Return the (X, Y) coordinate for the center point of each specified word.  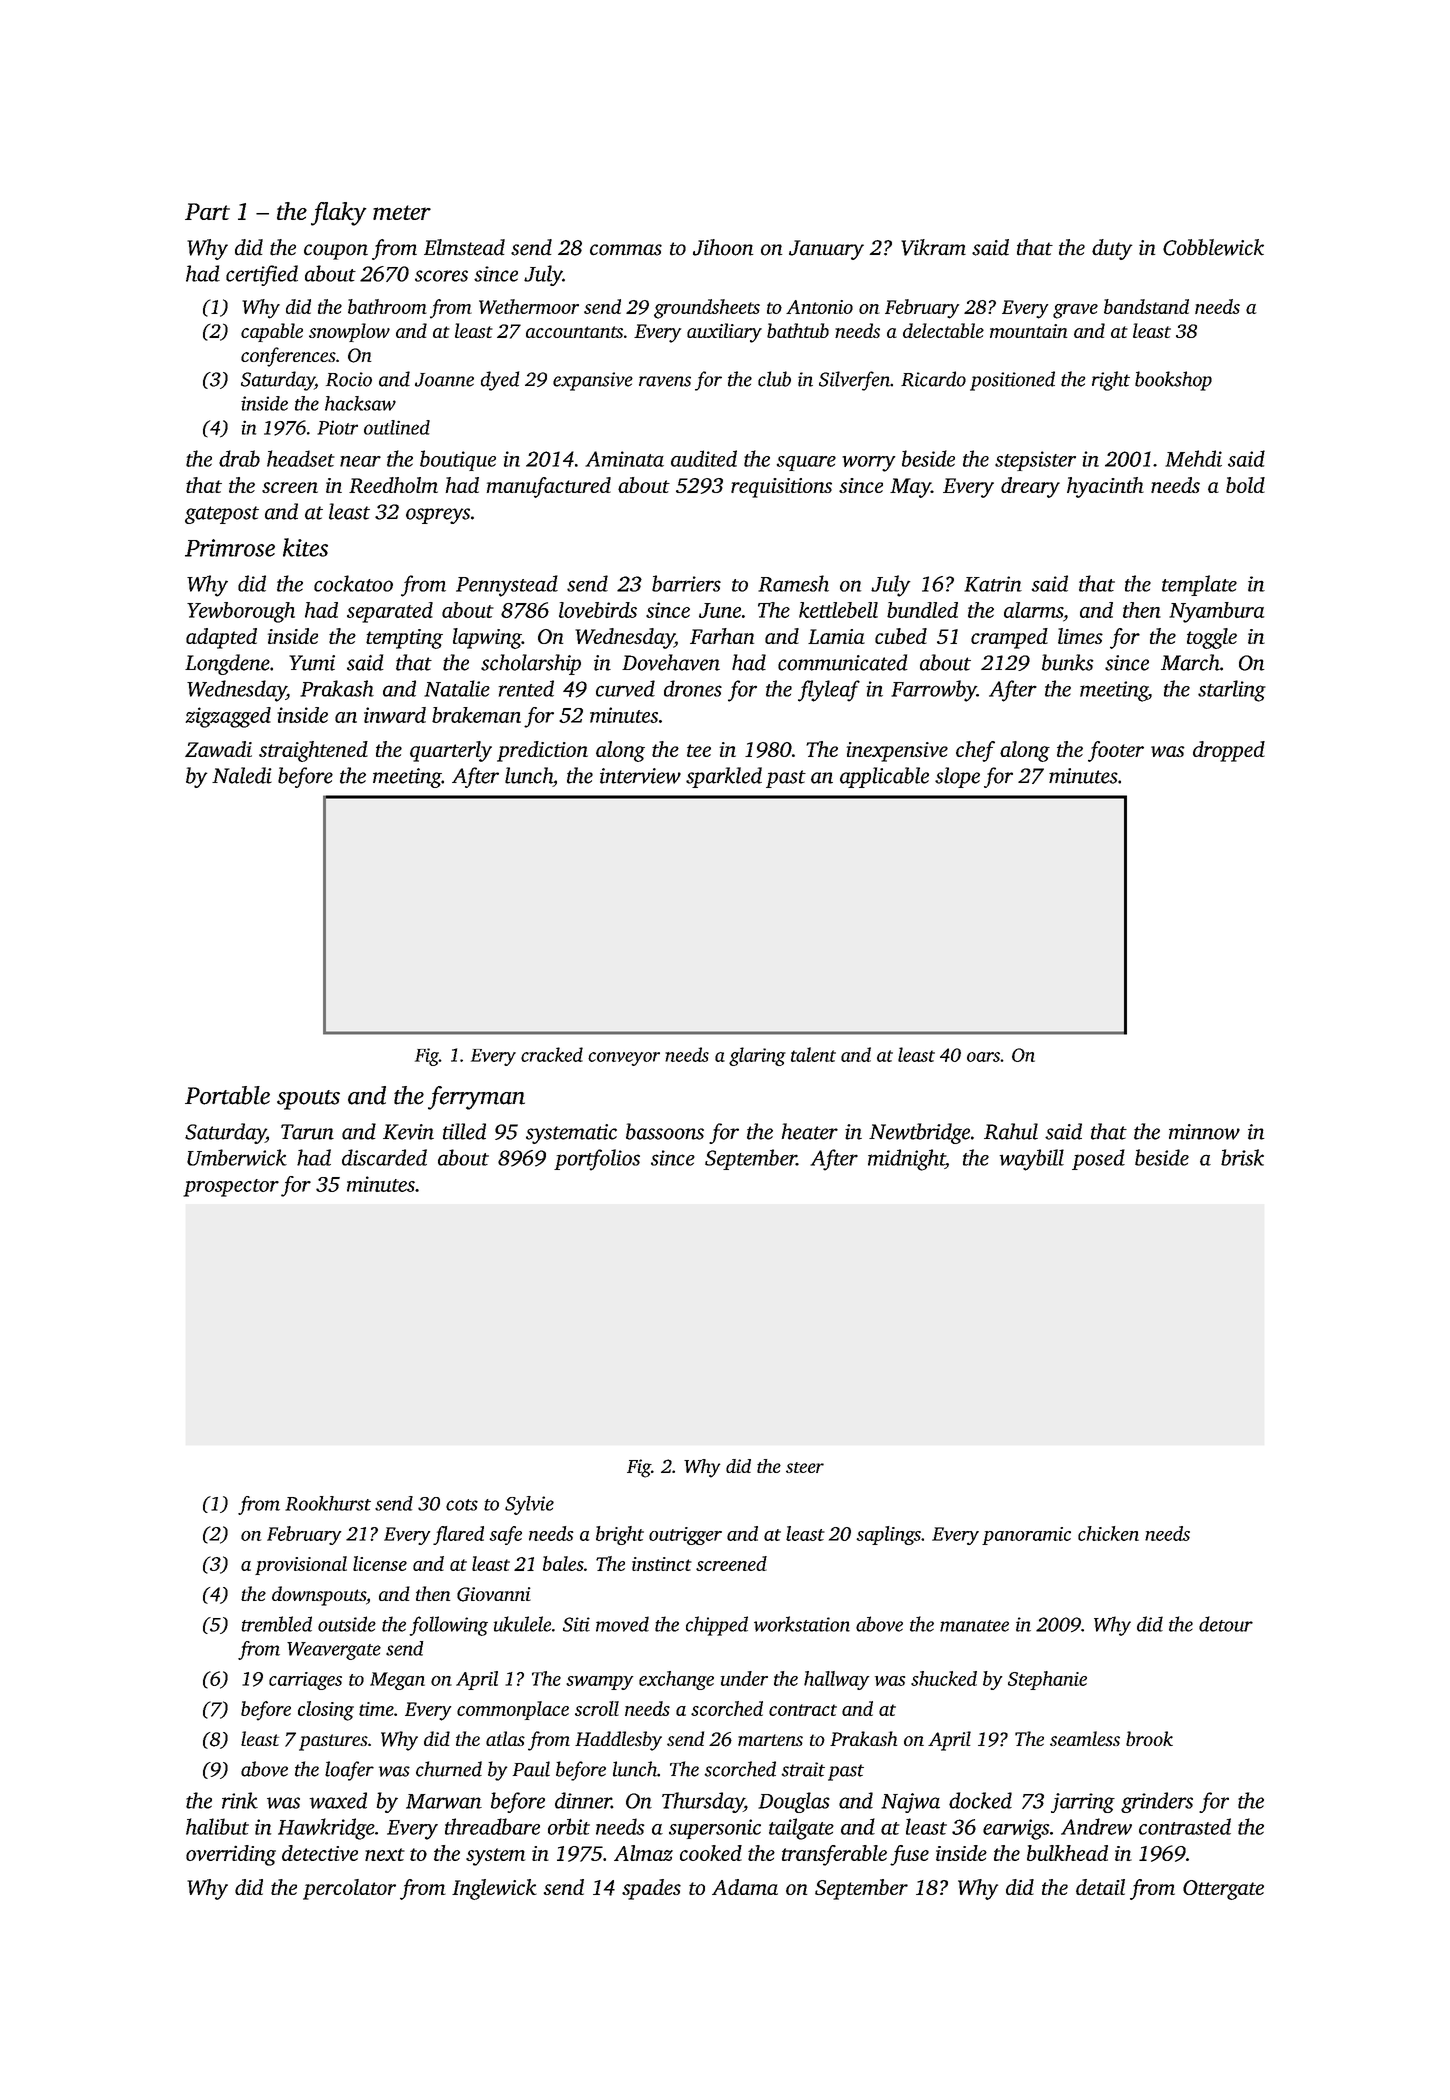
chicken (1108, 1533)
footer (1116, 751)
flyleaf (829, 691)
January (826, 250)
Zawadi (218, 749)
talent (813, 1054)
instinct (662, 1564)
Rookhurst (328, 1503)
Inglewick (494, 1889)
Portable (227, 1095)
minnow (1204, 1132)
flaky (339, 214)
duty (1112, 249)
